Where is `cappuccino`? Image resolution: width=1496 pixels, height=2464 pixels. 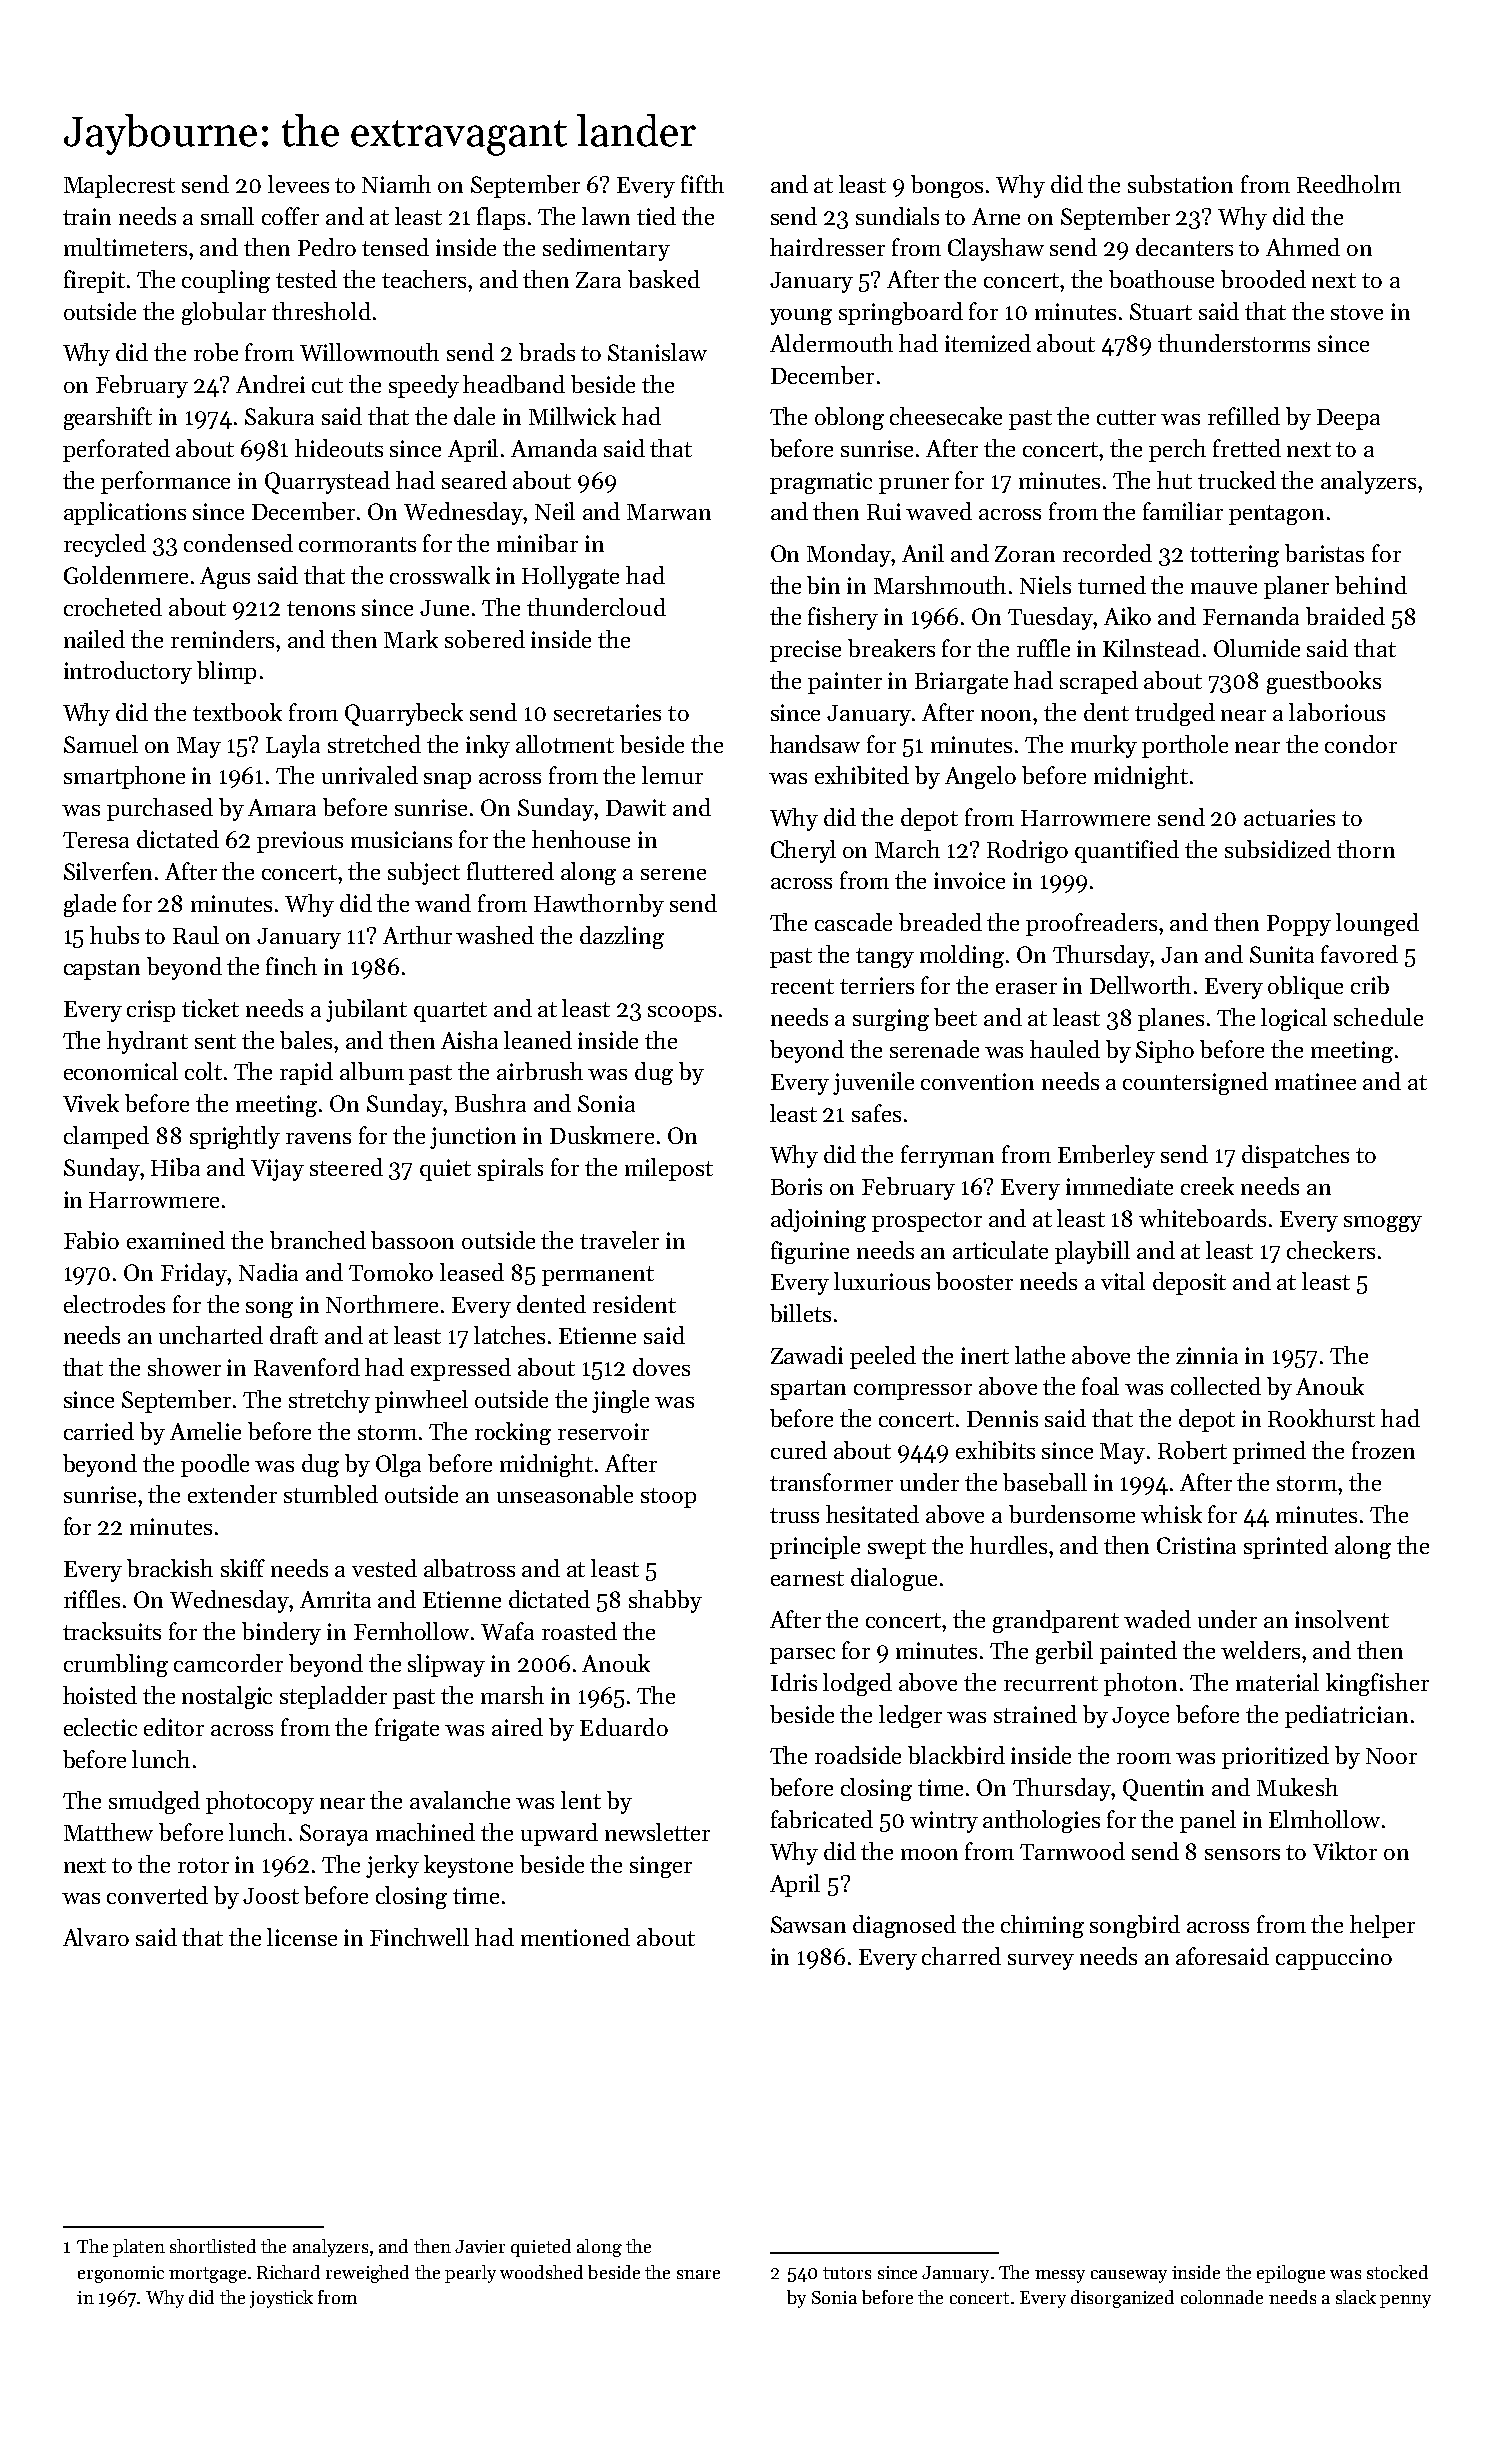
cappuccino is located at coordinates (1334, 1959).
